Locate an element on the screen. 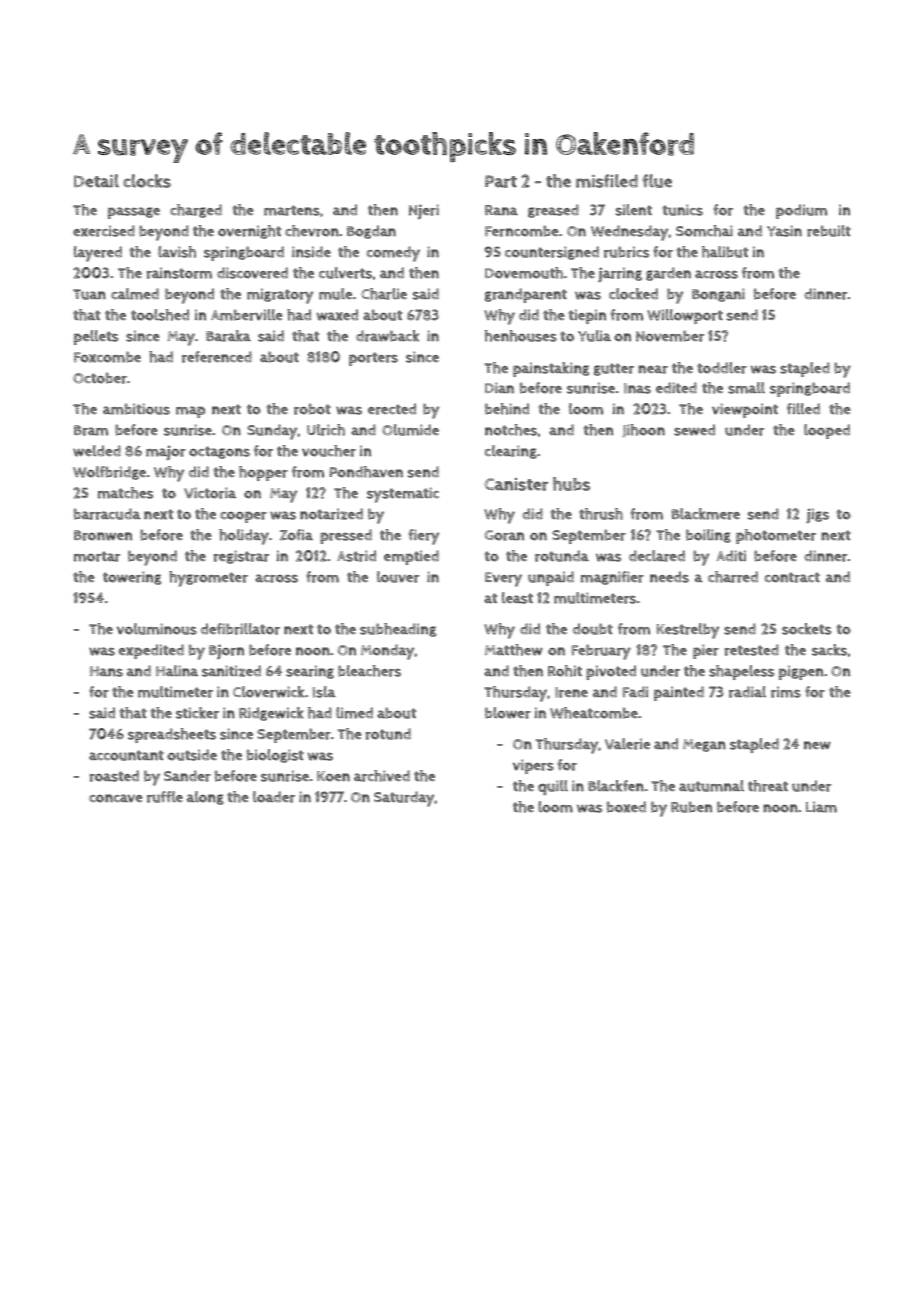 This screenshot has height=1314, width=924. towering is located at coordinates (132, 578).
